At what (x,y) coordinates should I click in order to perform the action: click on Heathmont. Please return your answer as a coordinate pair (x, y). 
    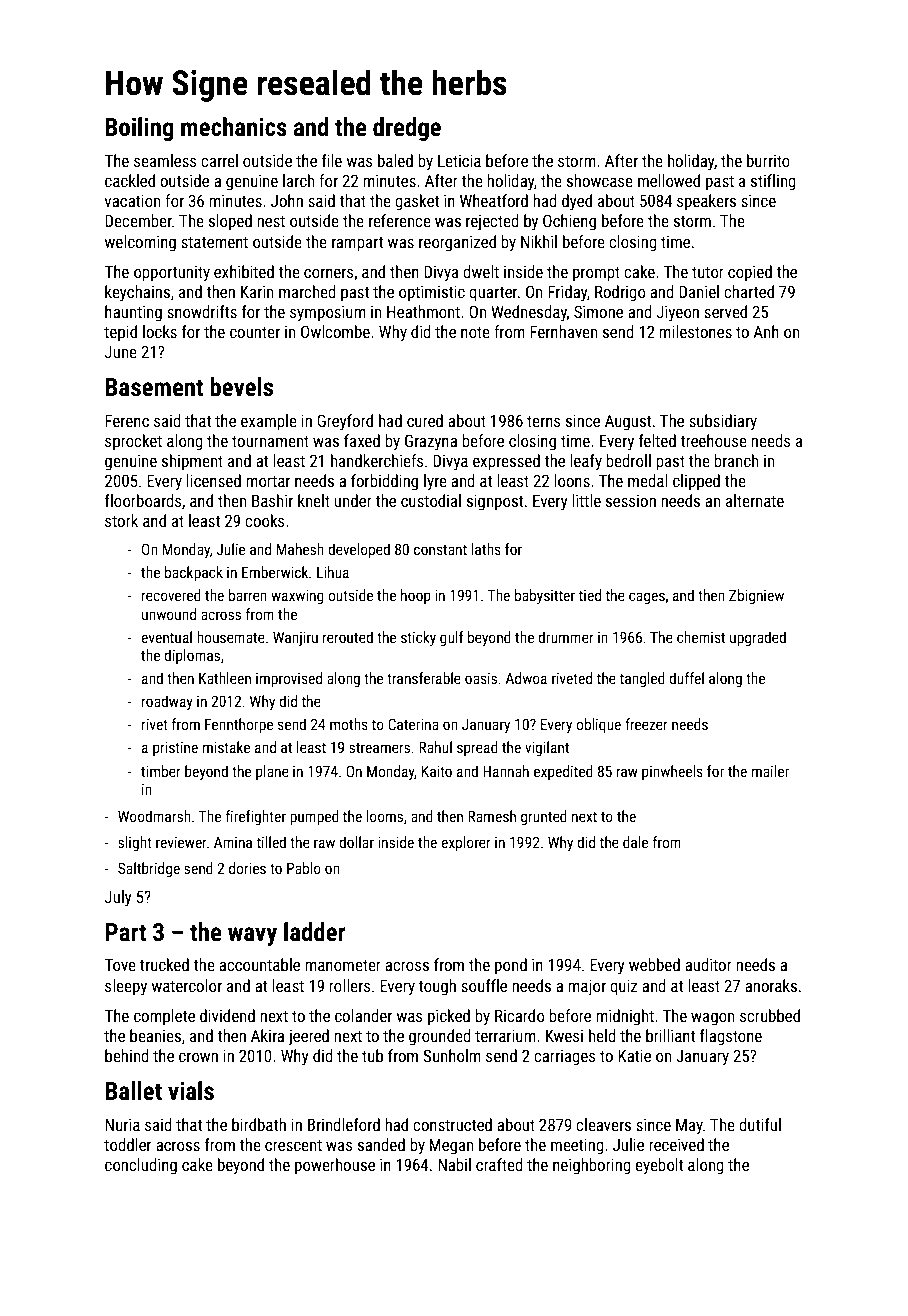
    Looking at the image, I should click on (423, 311).
